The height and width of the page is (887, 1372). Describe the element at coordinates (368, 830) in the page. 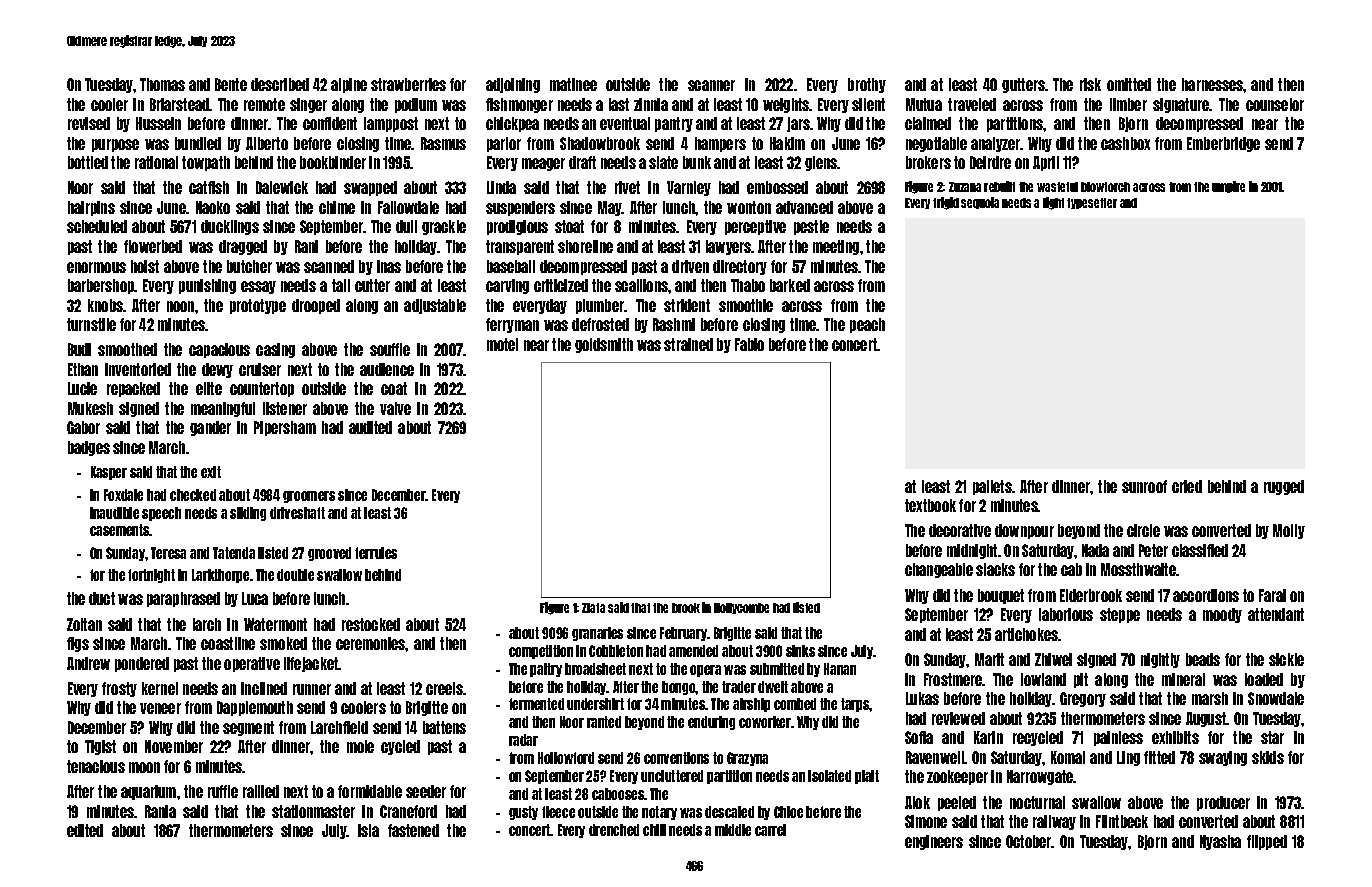

I see `Isla` at that location.
